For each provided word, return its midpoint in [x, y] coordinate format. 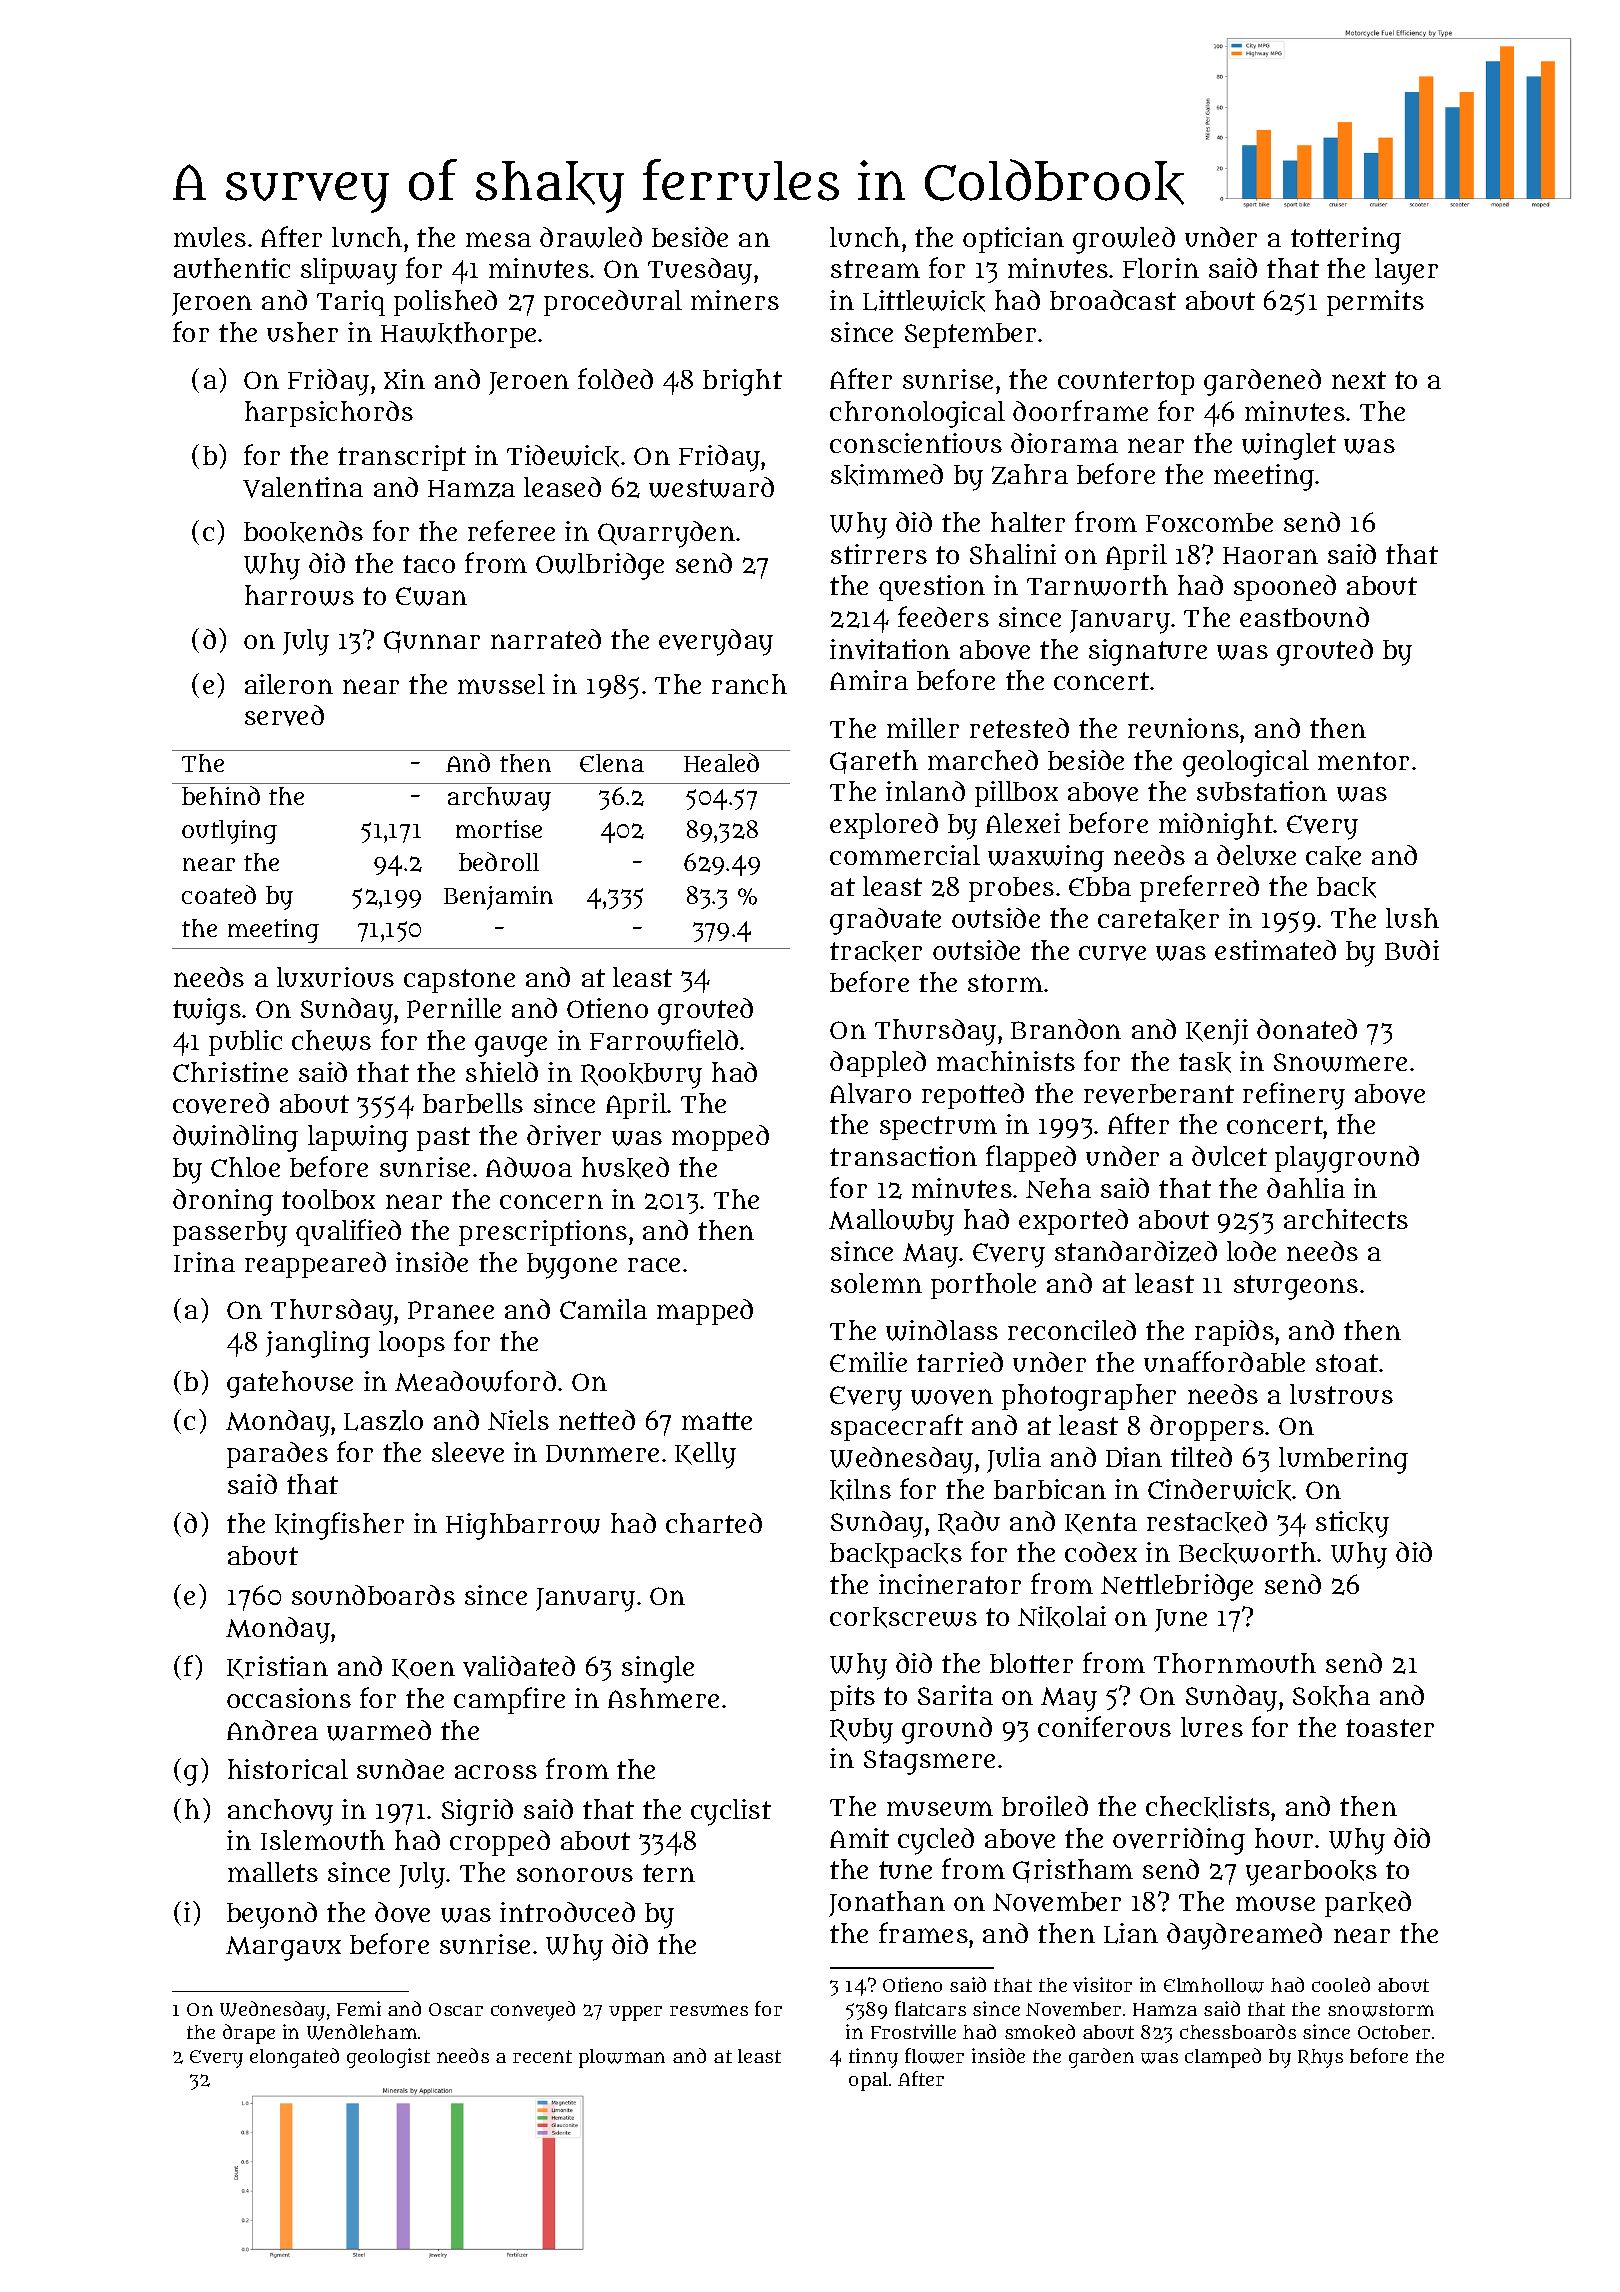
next [1359, 380]
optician [1013, 240]
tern [669, 1873]
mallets [273, 1872]
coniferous [1104, 1726]
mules [210, 237]
